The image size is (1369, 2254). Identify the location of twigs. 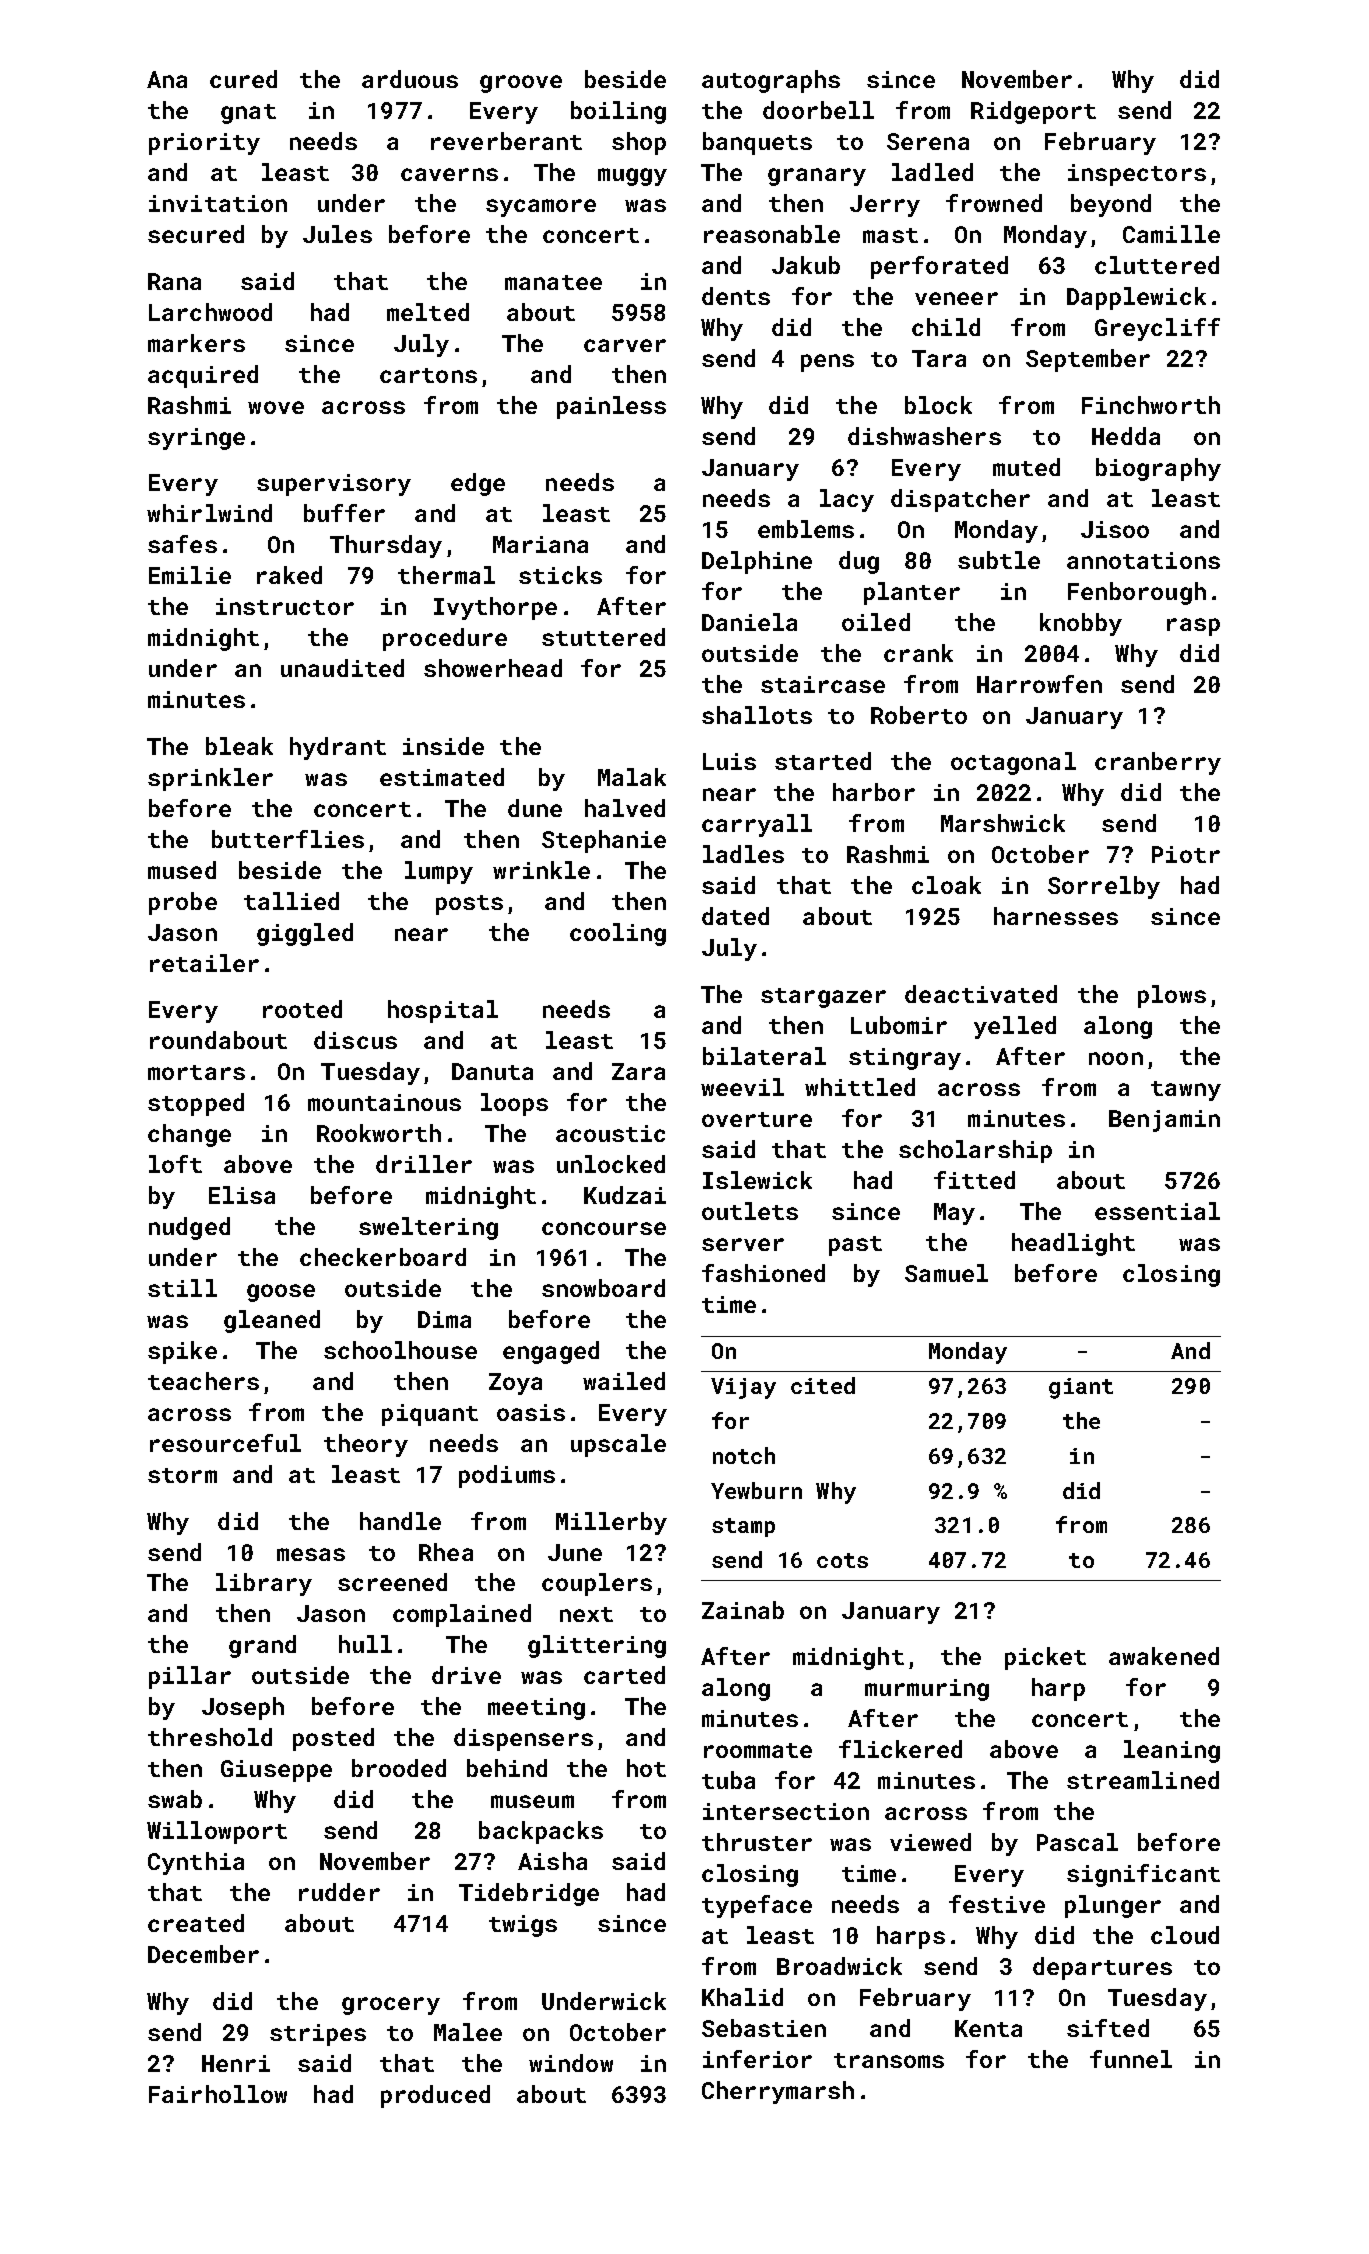
(523, 1926).
